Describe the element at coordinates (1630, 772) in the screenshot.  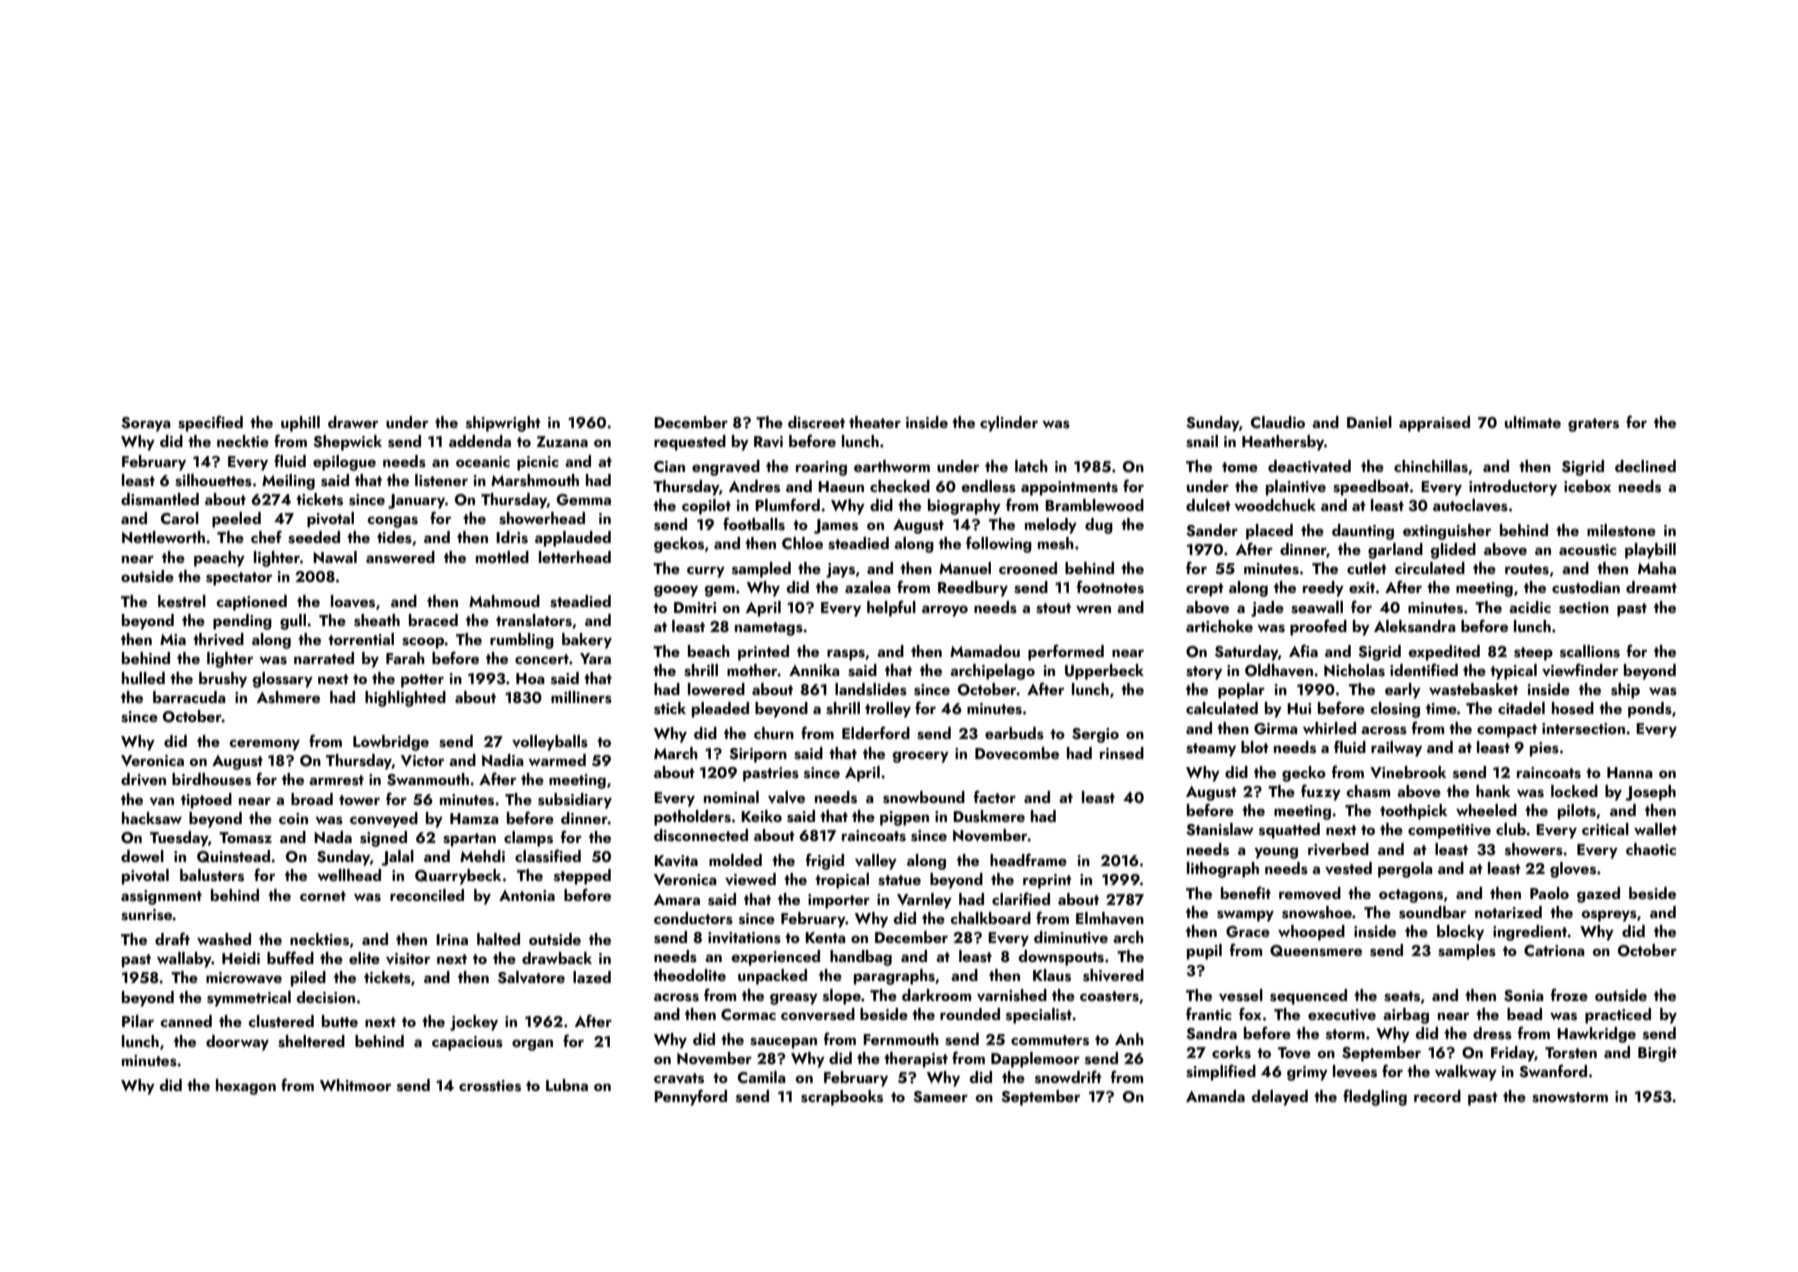
I see `Hanna` at that location.
